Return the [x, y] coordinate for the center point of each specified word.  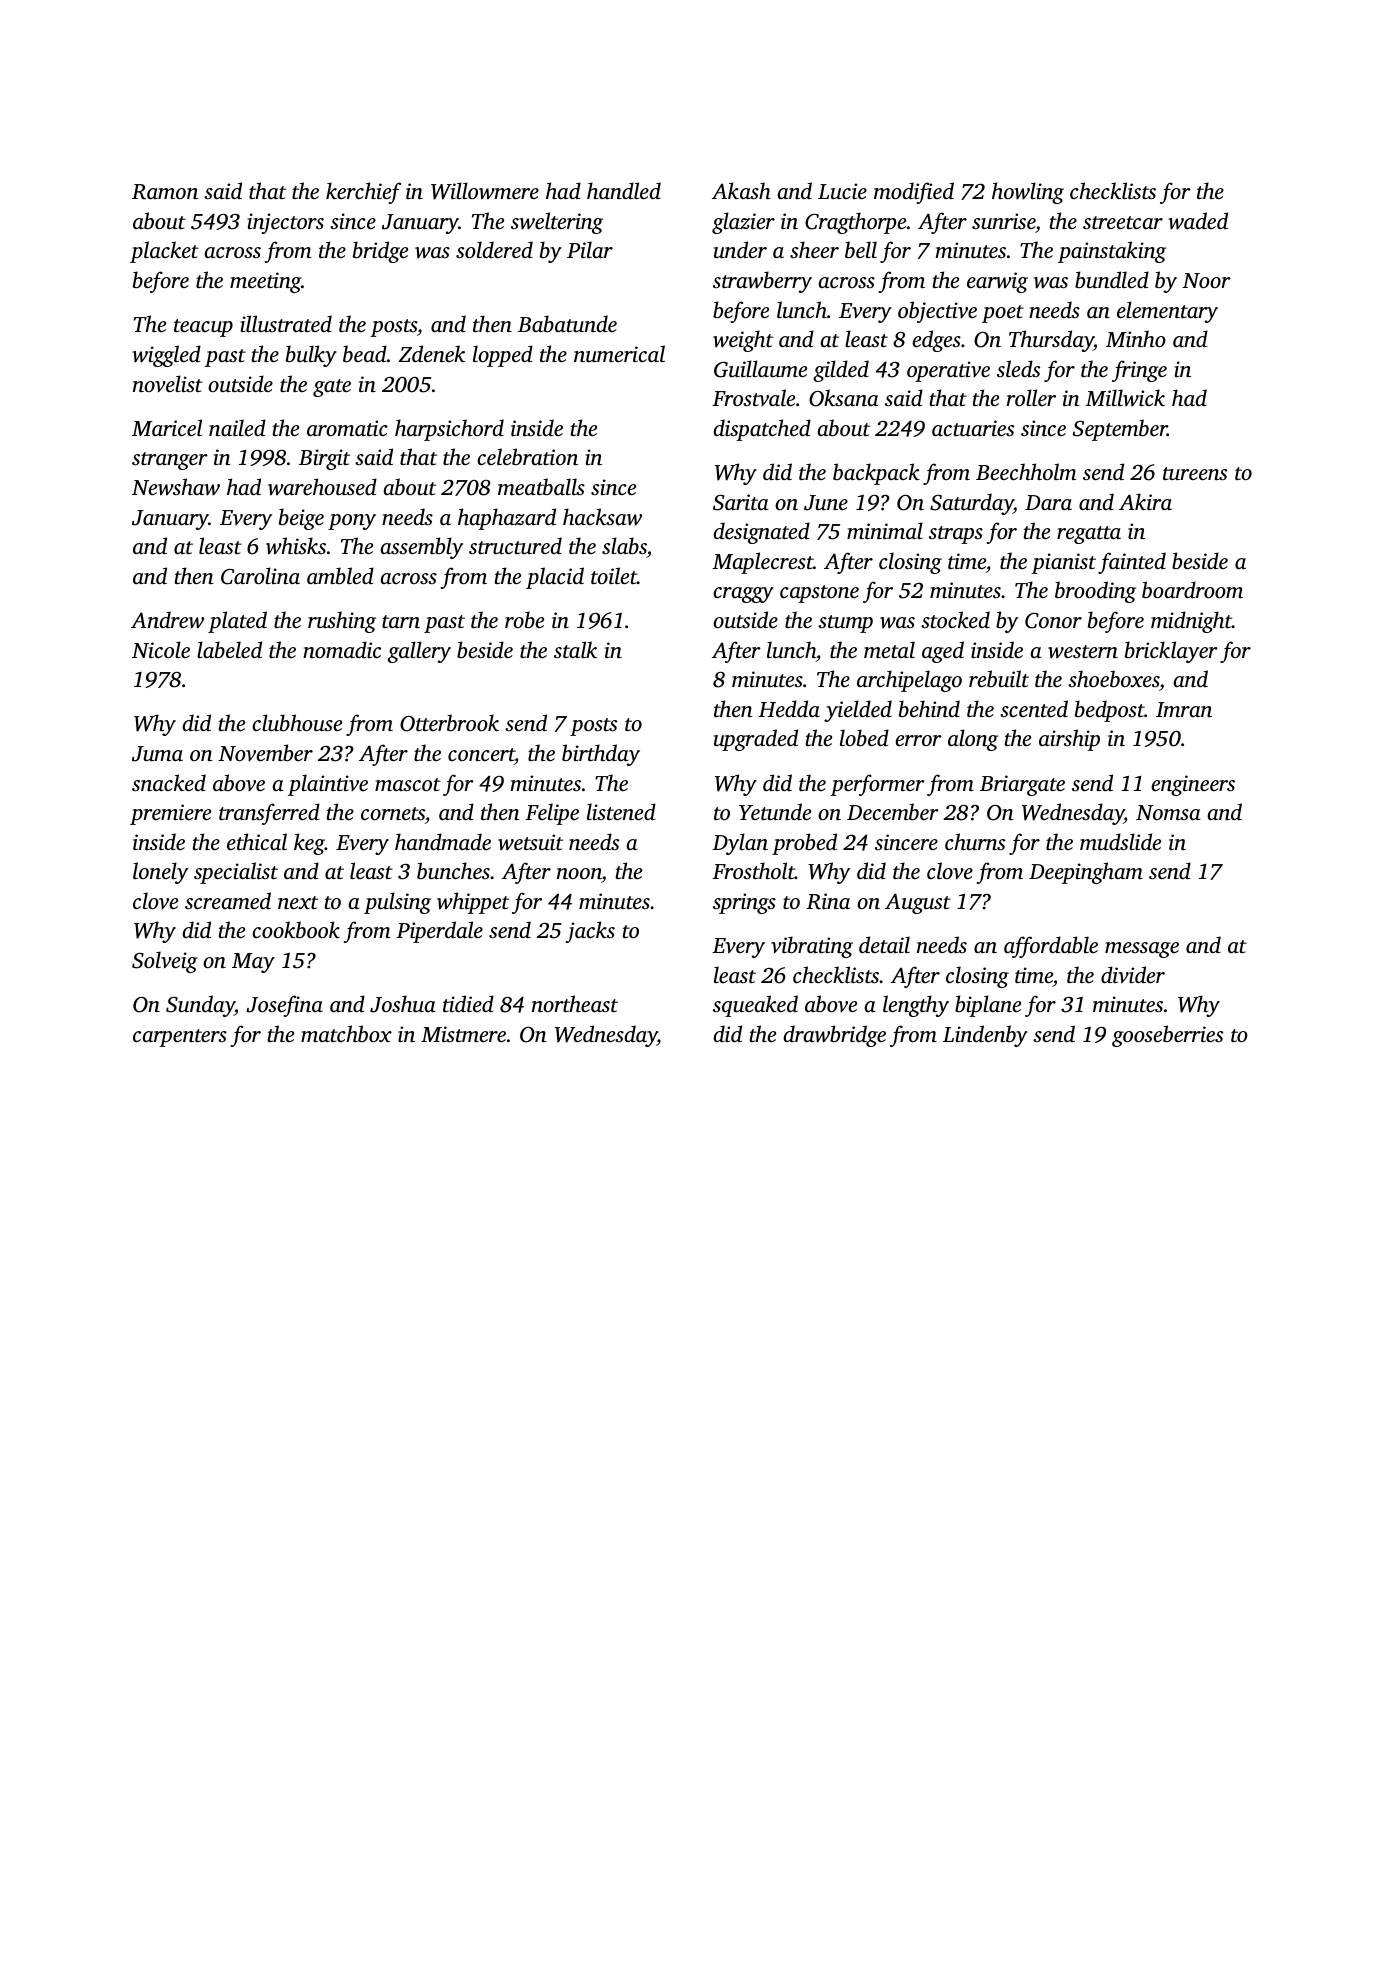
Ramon [165, 192]
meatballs [541, 486]
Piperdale [439, 932]
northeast [575, 1003]
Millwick [1125, 397]
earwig [997, 282]
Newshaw [176, 487]
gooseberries [1167, 1036]
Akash [741, 190]
